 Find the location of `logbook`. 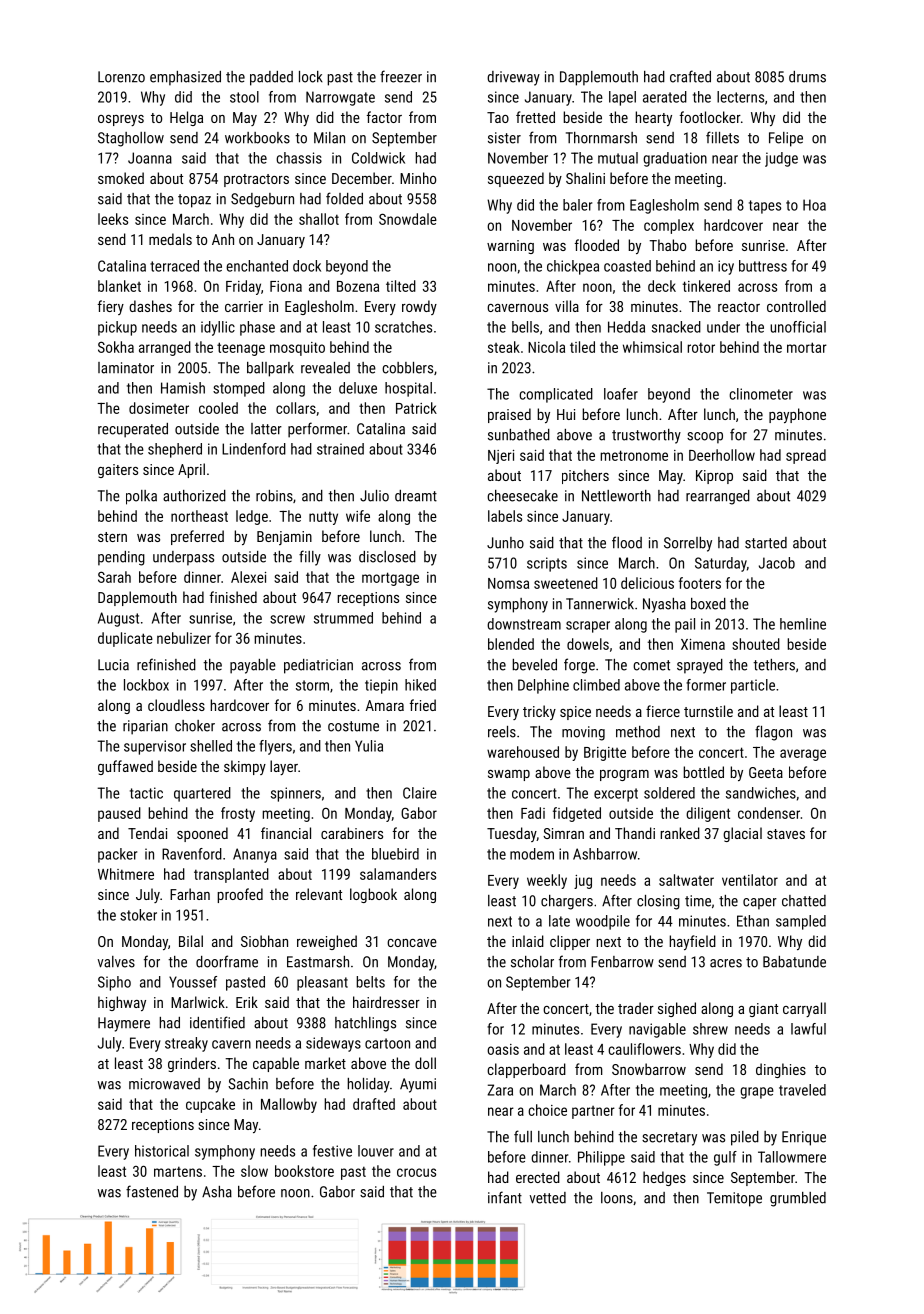

logbook is located at coordinates (373, 895).
